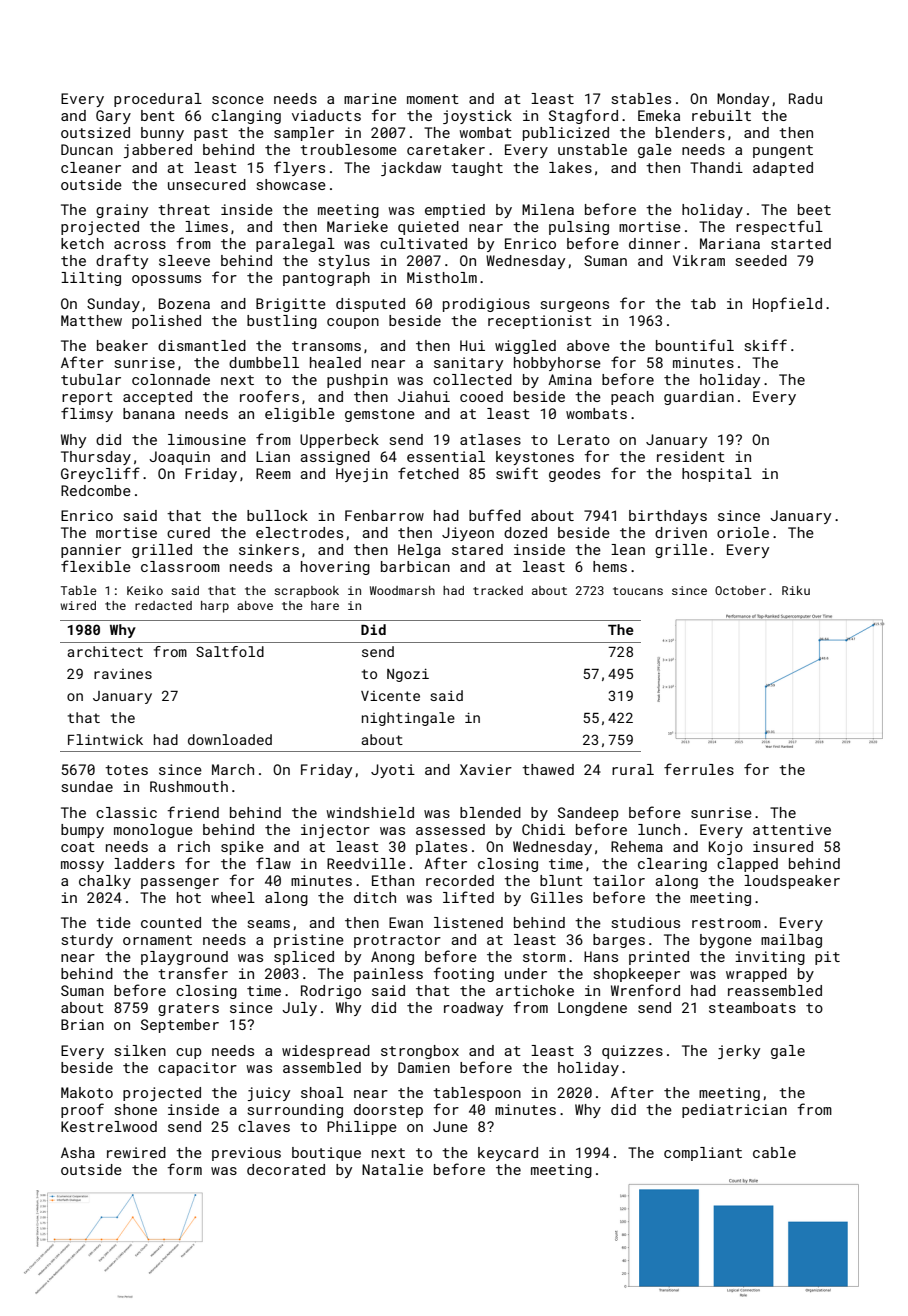 The height and width of the page is (1316, 908). I want to click on oriole, so click(743, 532).
